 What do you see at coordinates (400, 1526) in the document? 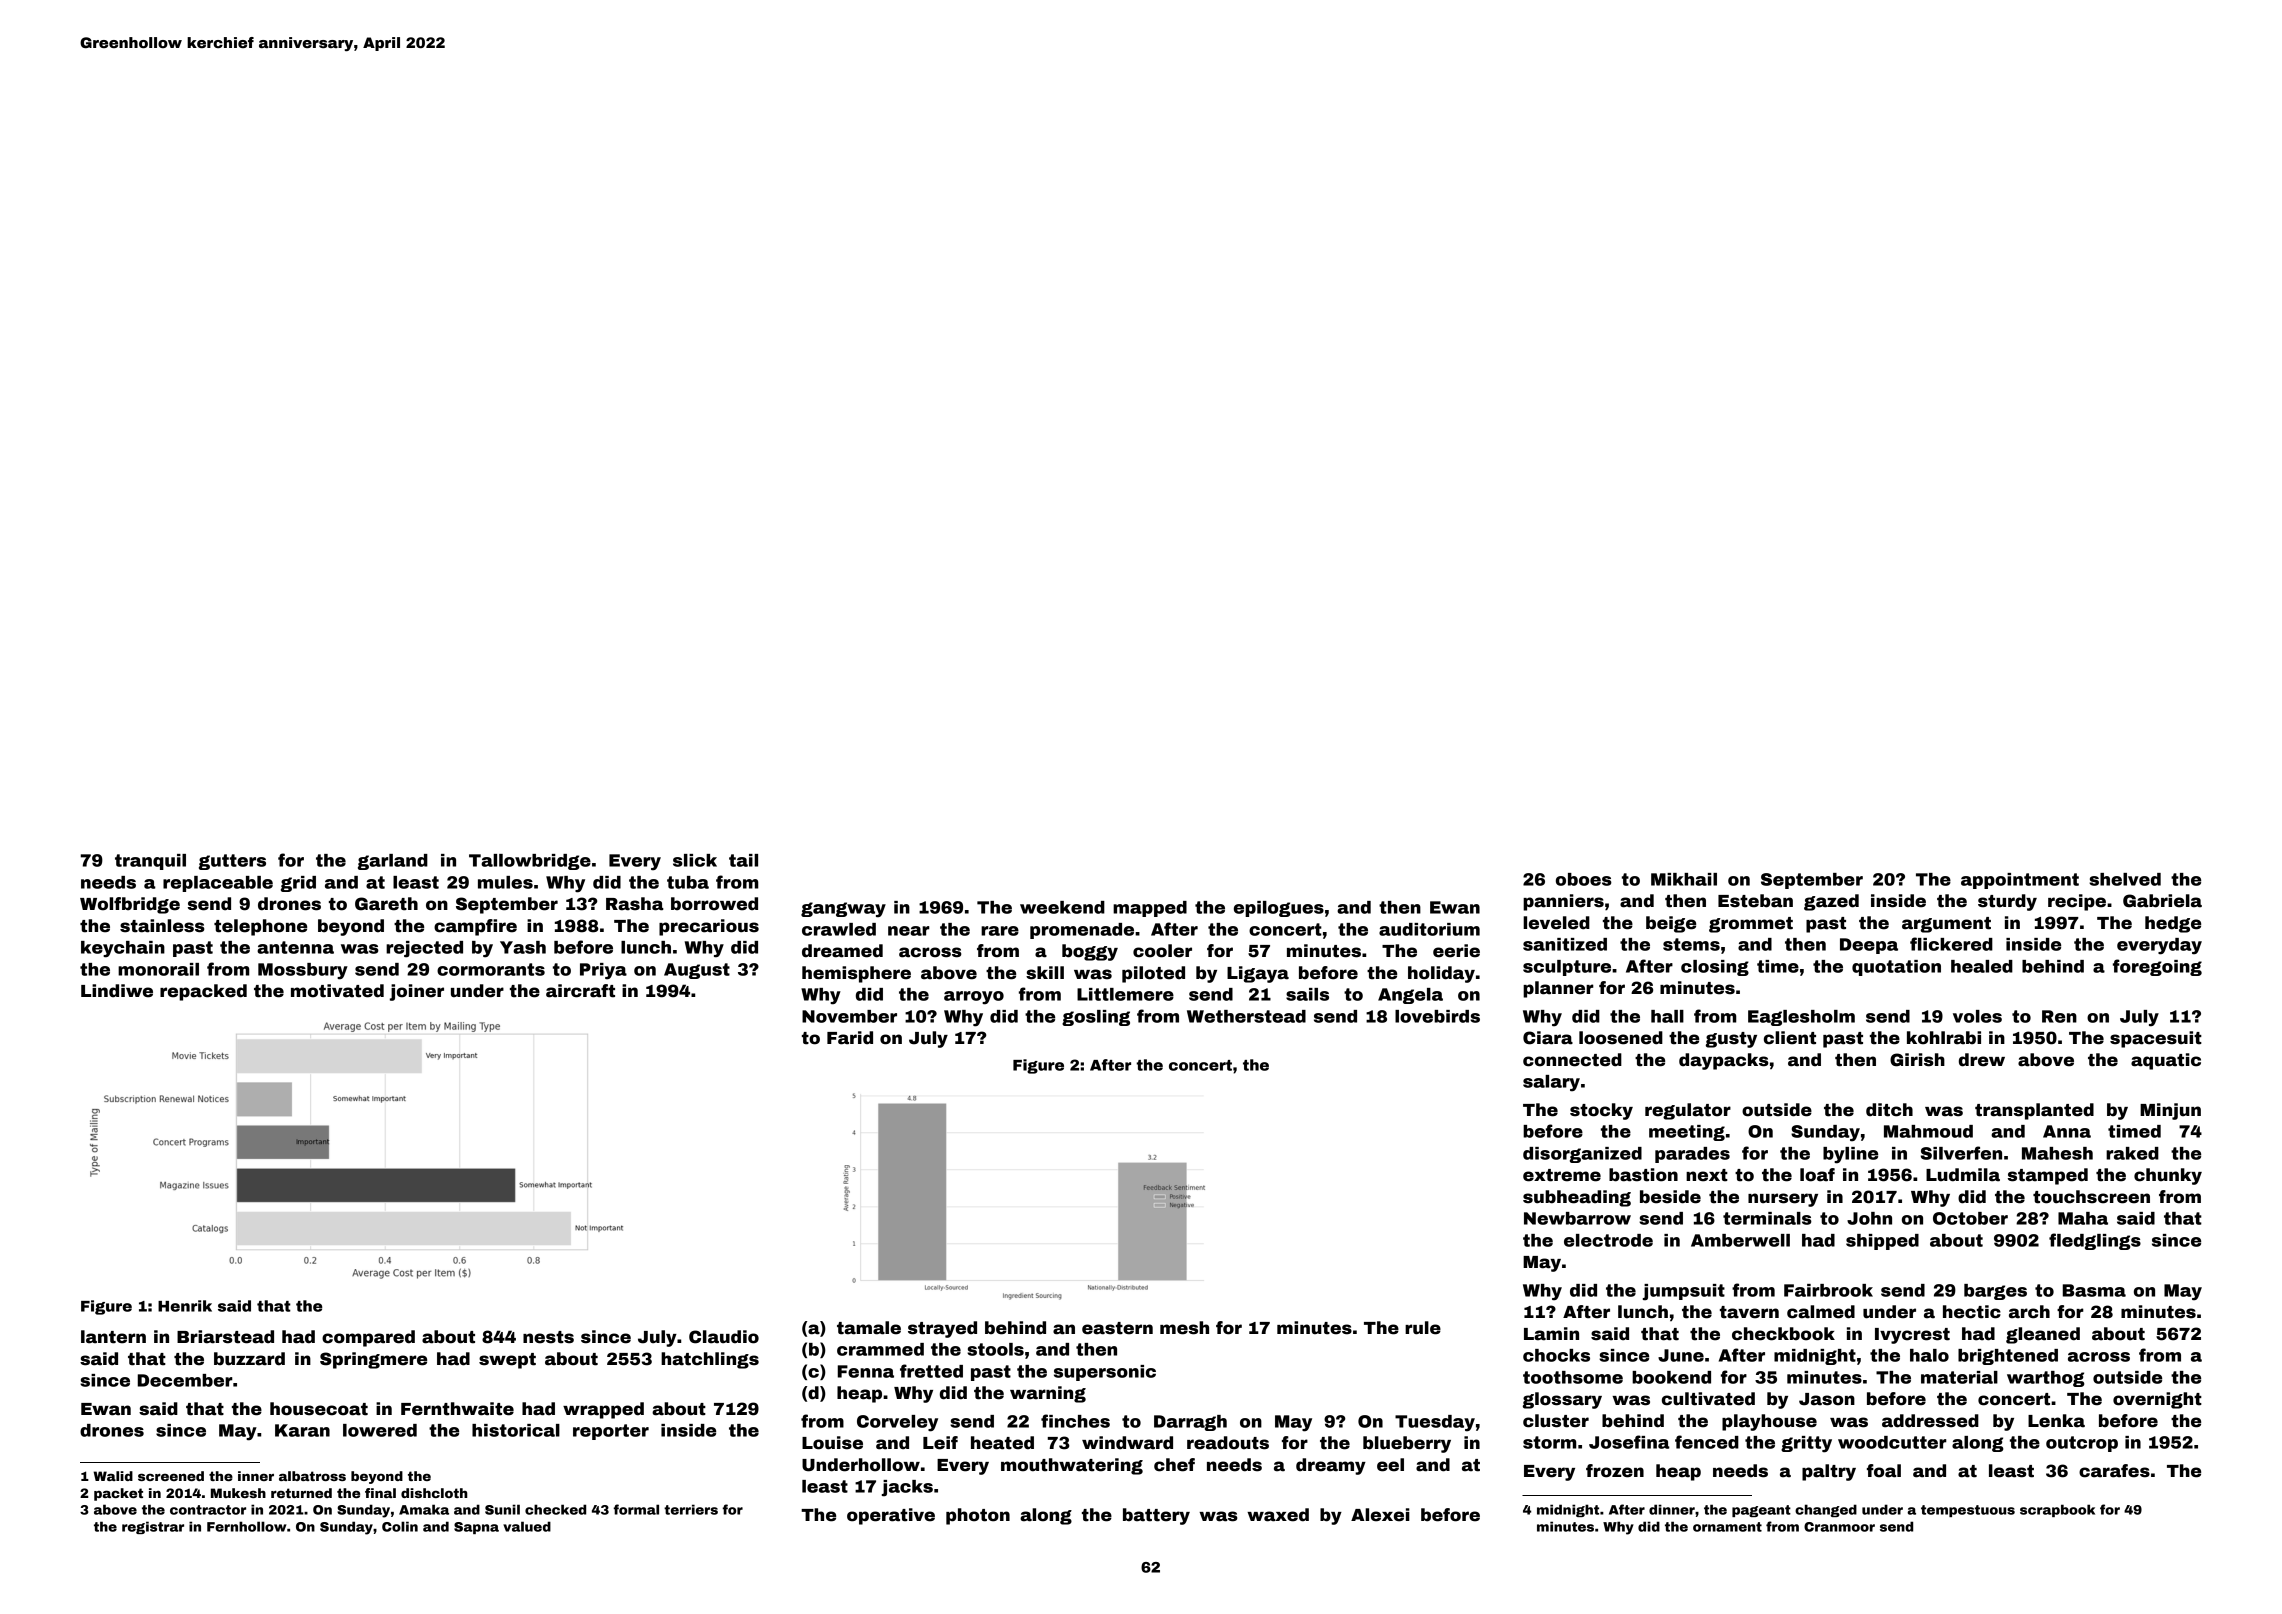
I see `Colin` at bounding box center [400, 1526].
